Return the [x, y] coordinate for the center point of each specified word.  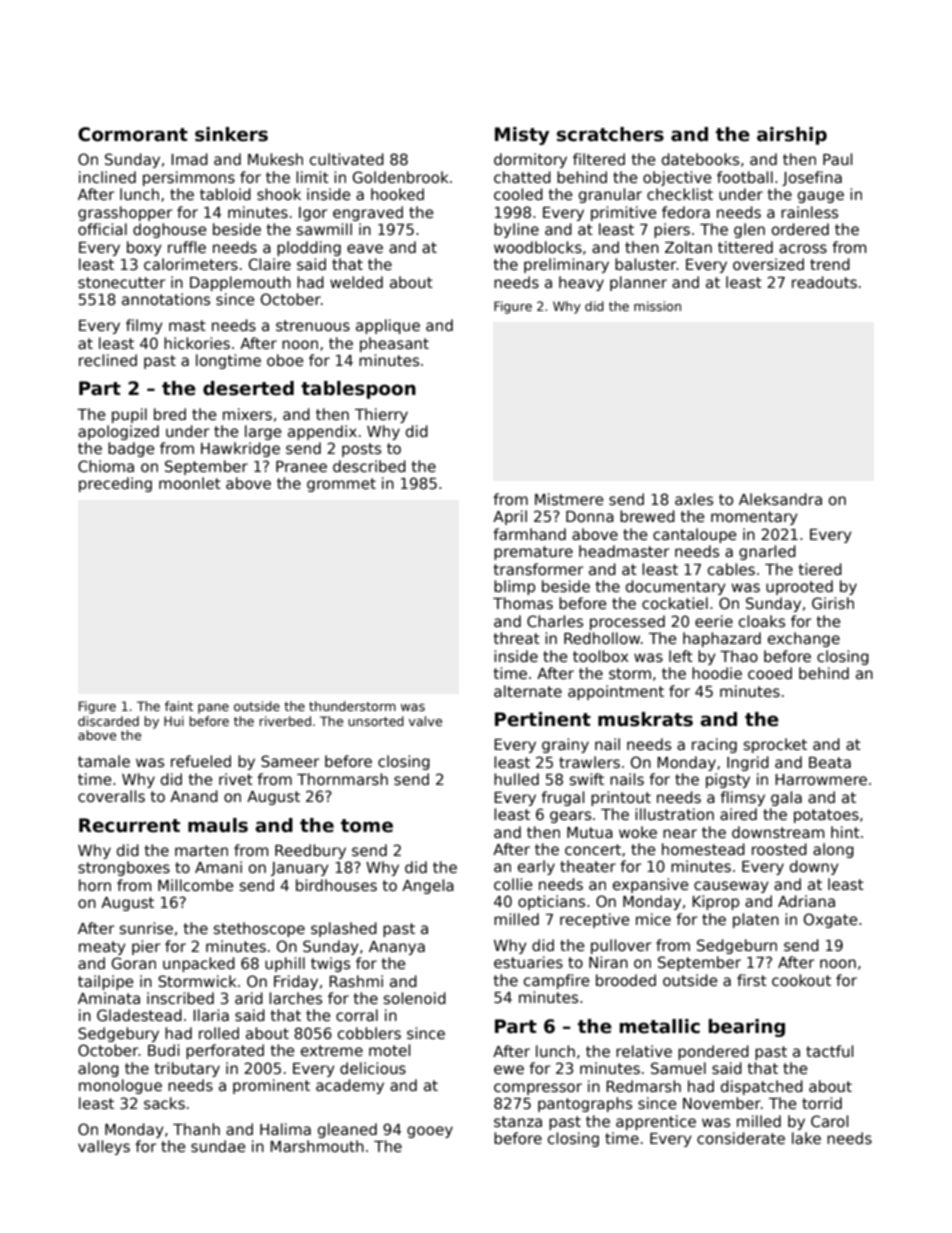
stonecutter [122, 282]
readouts [824, 282]
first [752, 980]
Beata [830, 762]
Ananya [397, 948]
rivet [236, 779]
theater [588, 866]
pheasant [394, 344]
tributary [187, 1069]
